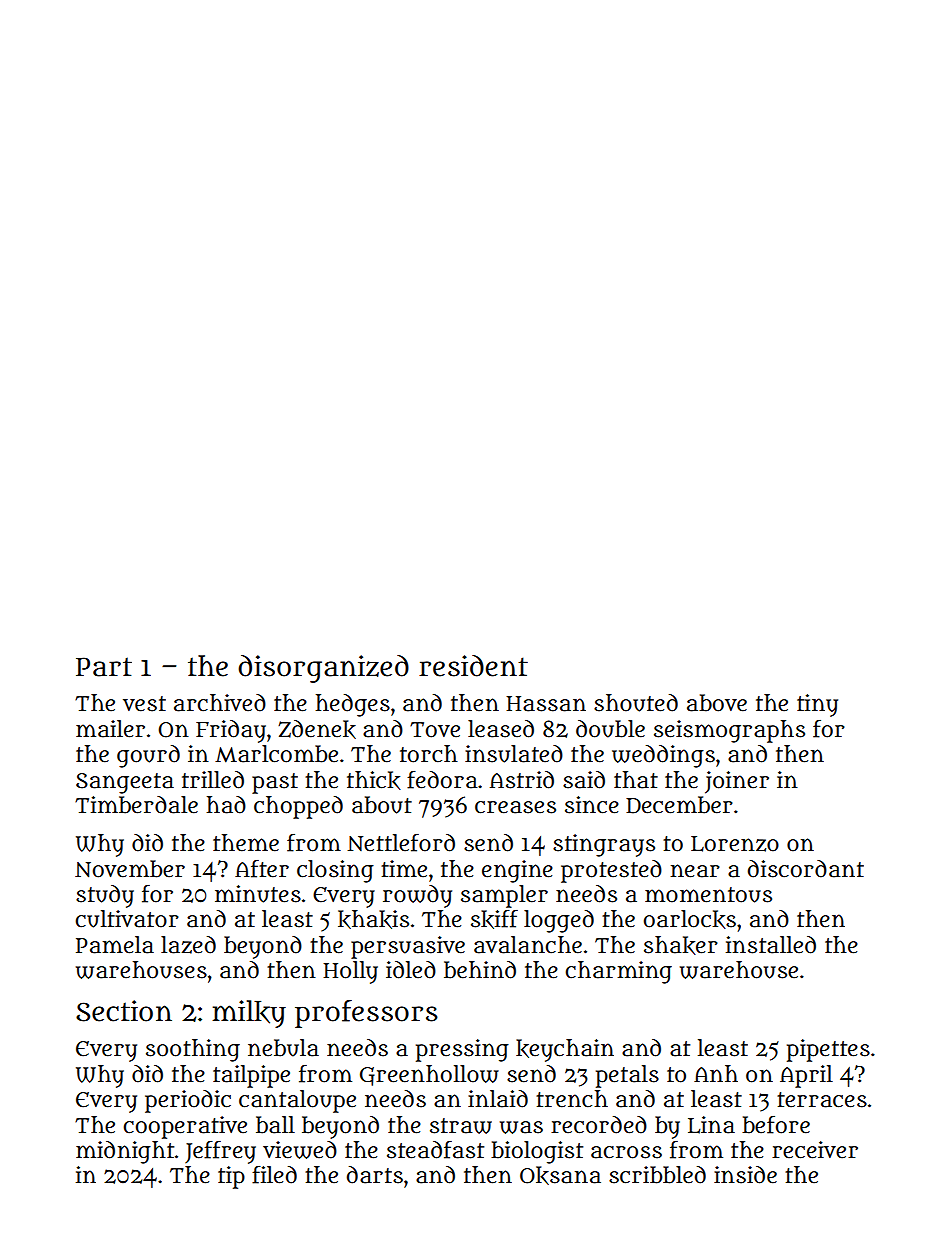 The width and height of the page is (952, 1233). What do you see at coordinates (473, 666) in the page?
I see `resident` at bounding box center [473, 666].
